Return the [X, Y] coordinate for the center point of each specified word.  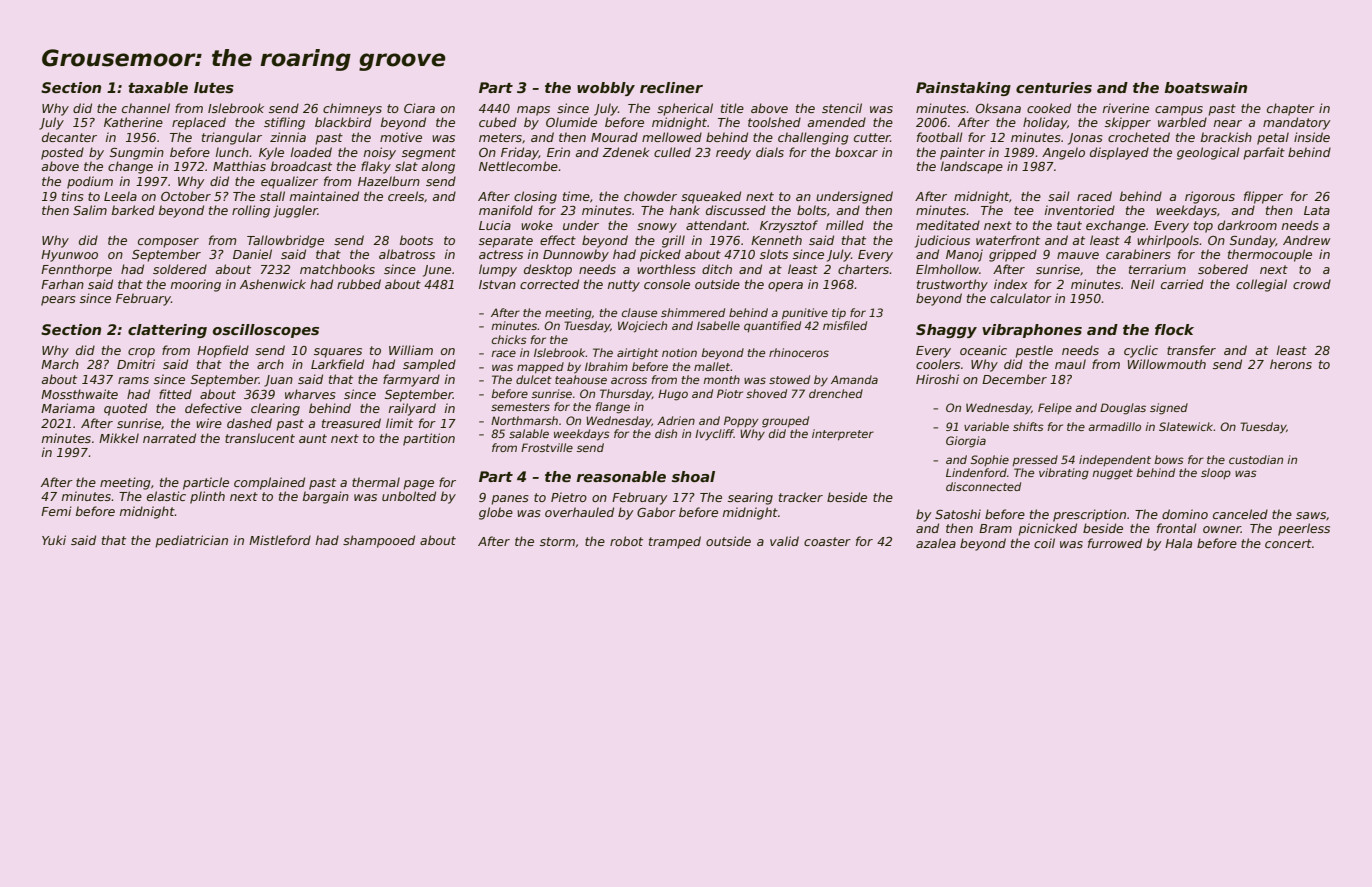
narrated [169, 438]
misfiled [845, 325]
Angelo [1063, 153]
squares [338, 353]
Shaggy [946, 331]
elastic [166, 496]
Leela [120, 196]
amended [837, 122]
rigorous [1210, 197]
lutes [214, 87]
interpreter [843, 435]
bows [1169, 459]
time [576, 196]
